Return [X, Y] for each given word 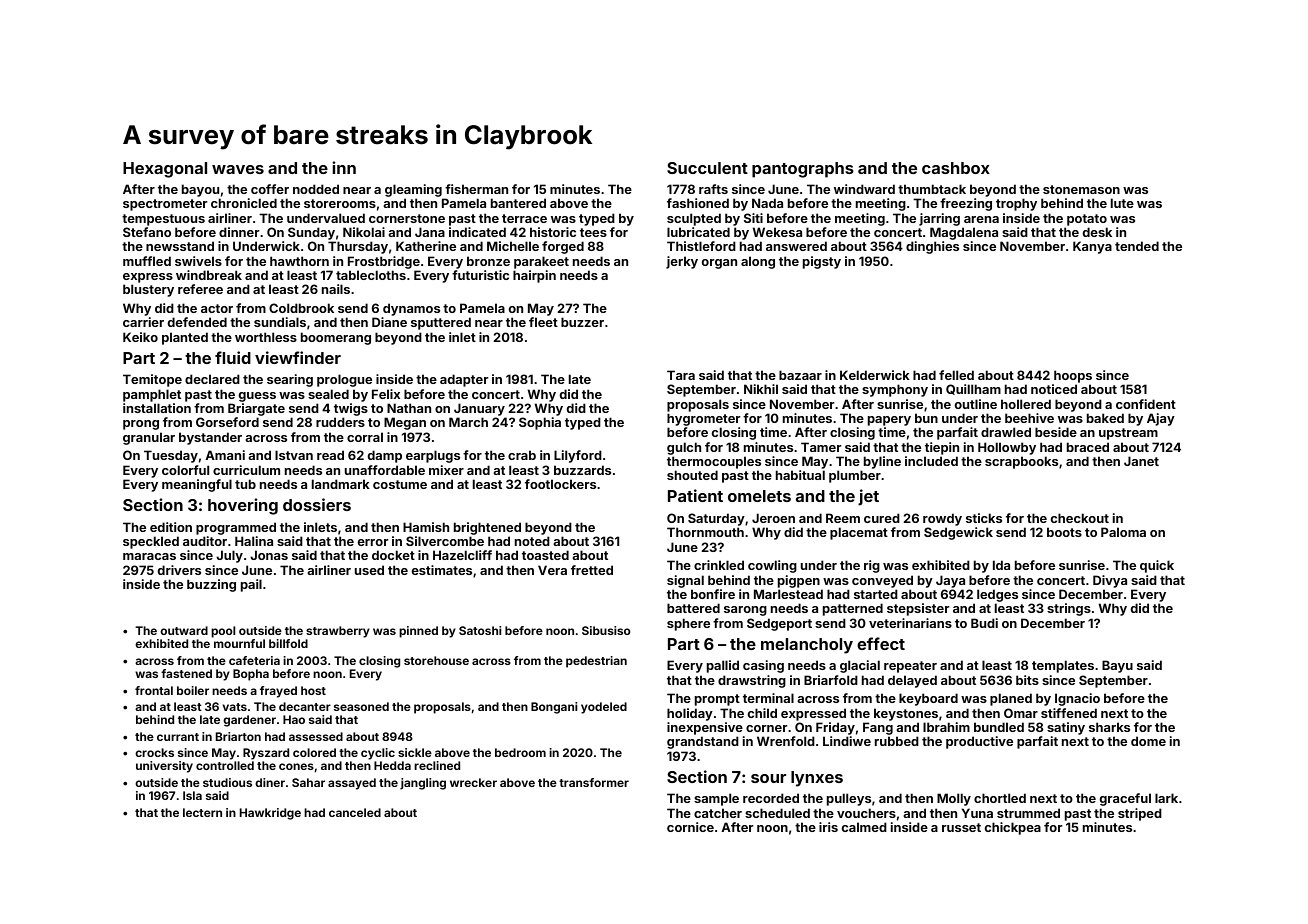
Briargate [256, 409]
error [373, 542]
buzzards [582, 470]
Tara [681, 375]
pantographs [803, 170]
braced [1088, 447]
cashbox [956, 168]
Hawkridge [270, 814]
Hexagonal [165, 170]
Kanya [1092, 247]
